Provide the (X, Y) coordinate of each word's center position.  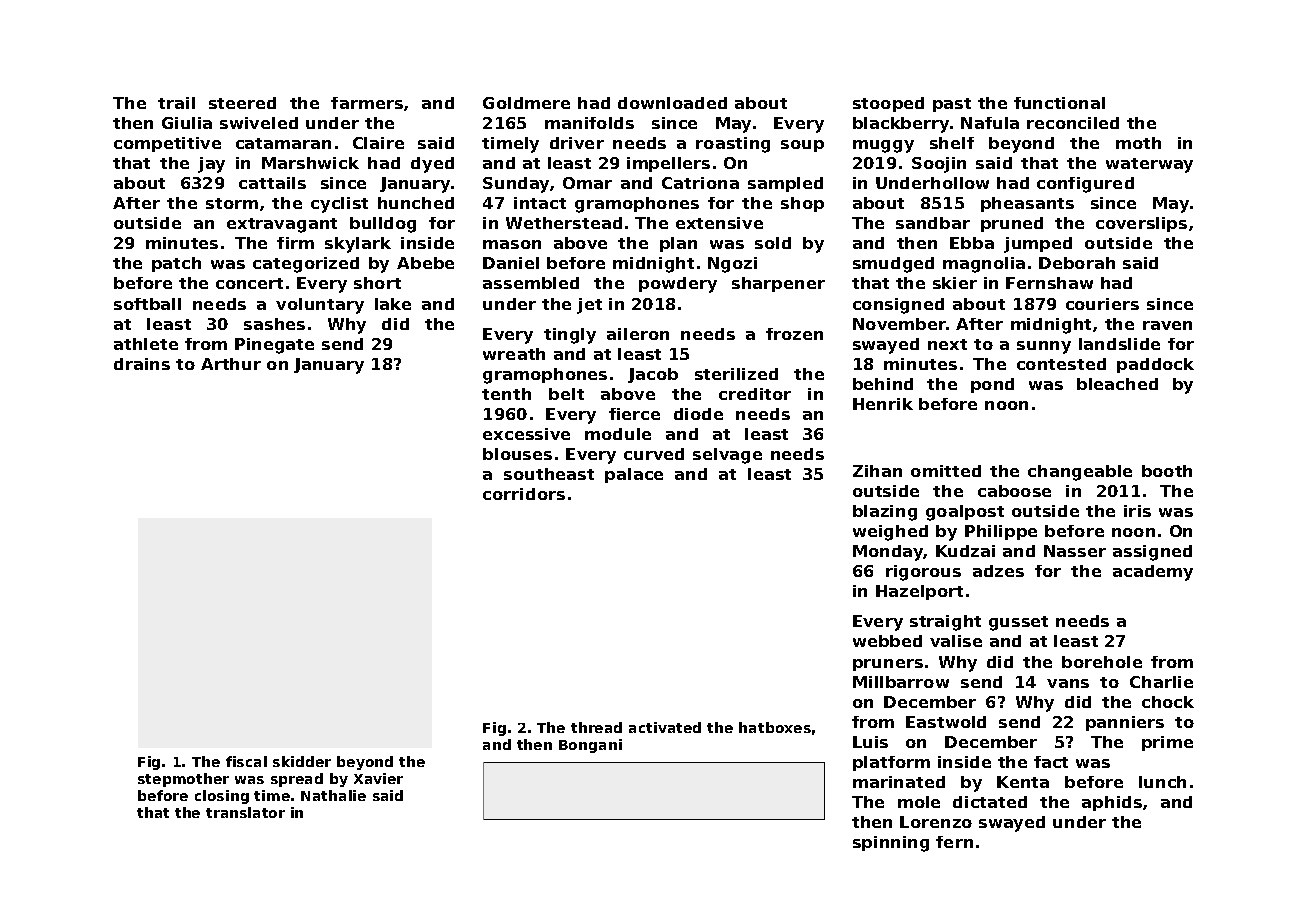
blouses (517, 454)
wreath (514, 354)
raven (1167, 325)
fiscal (246, 761)
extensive (719, 223)
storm (232, 203)
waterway (1149, 165)
